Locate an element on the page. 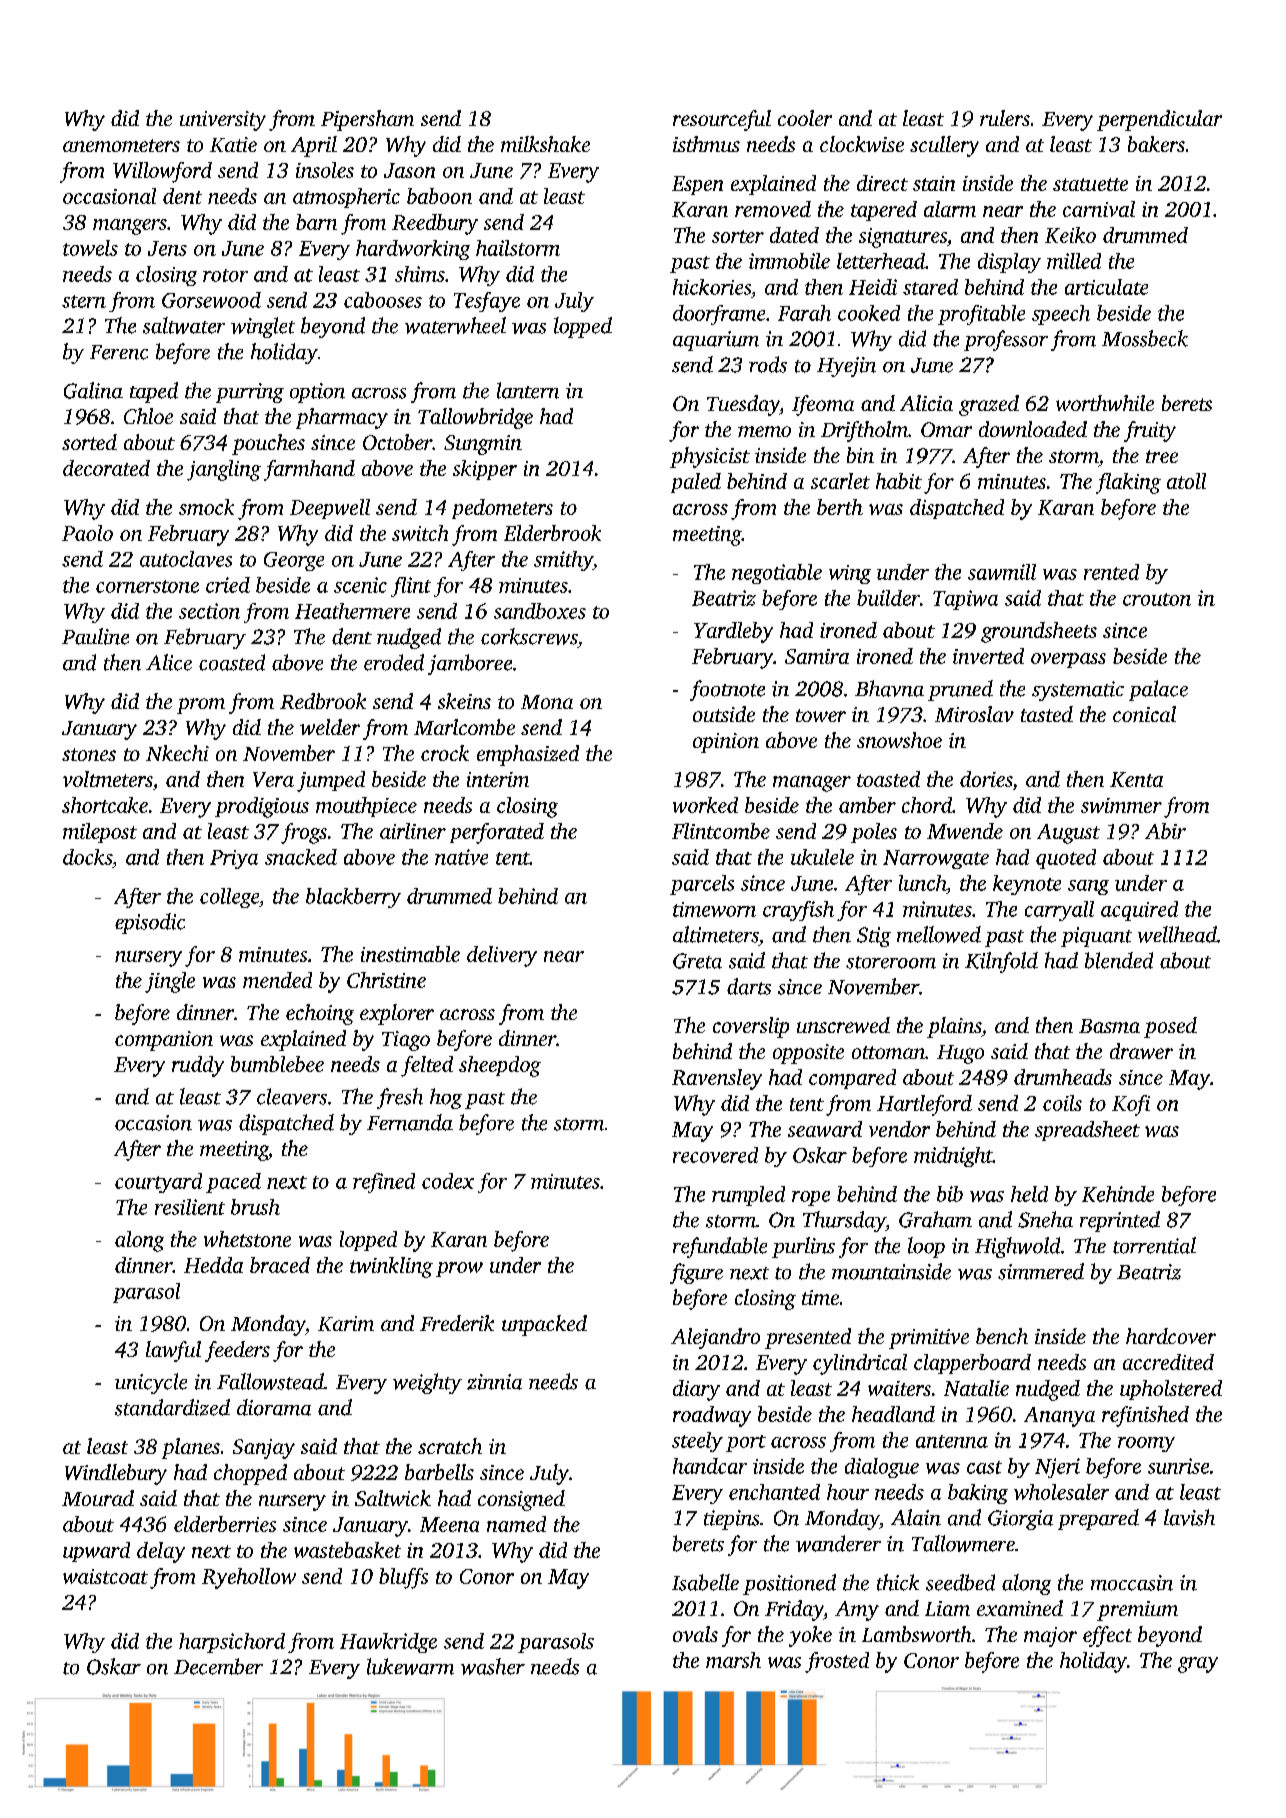 The width and height of the page is (1286, 1818). jamboree is located at coordinates (470, 664).
